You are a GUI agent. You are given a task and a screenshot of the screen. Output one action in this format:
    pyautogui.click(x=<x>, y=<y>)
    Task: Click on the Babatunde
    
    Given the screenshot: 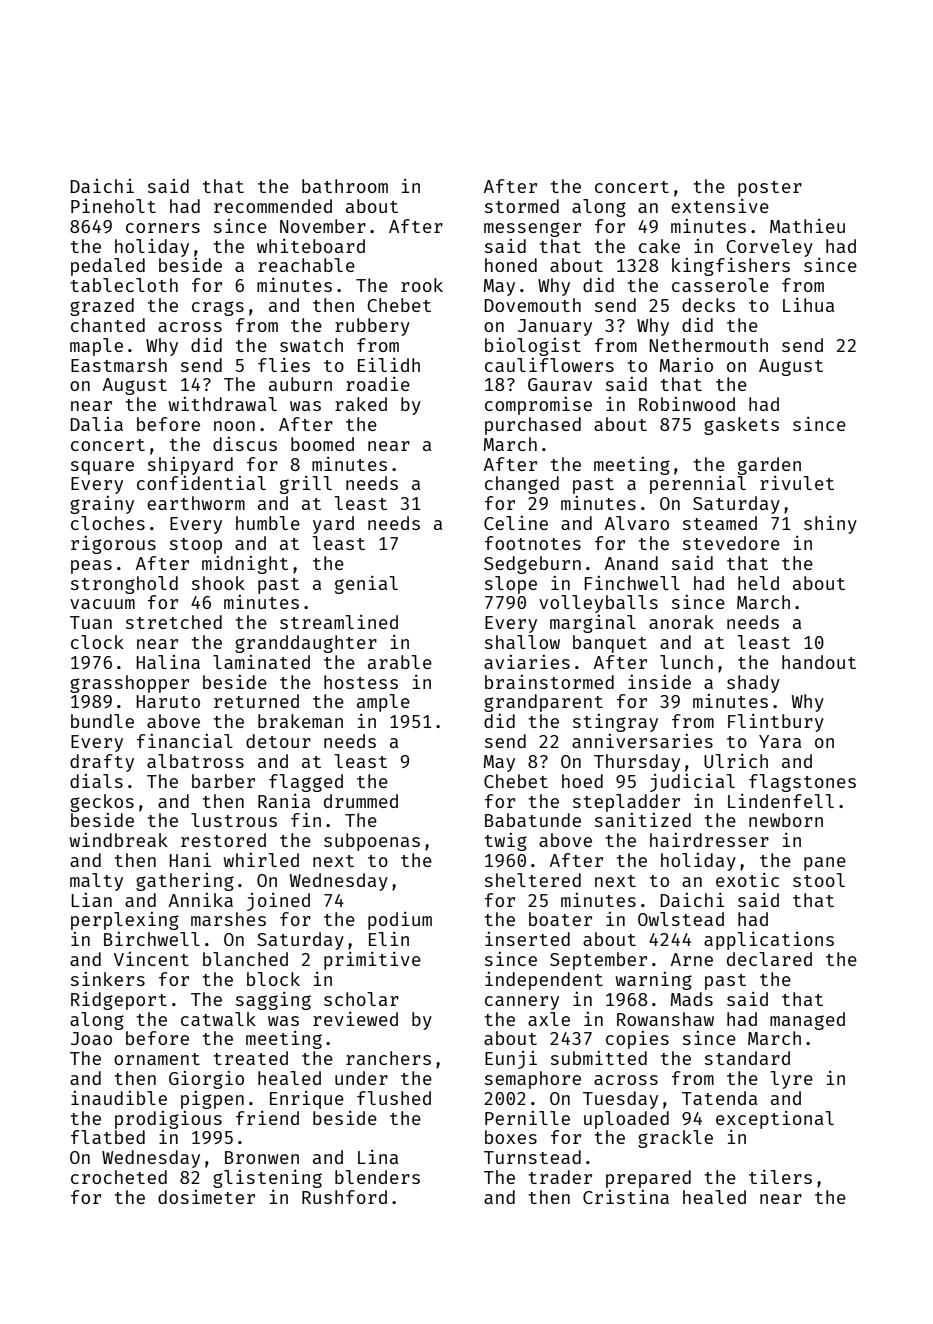 What is the action you would take?
    pyautogui.click(x=533, y=820)
